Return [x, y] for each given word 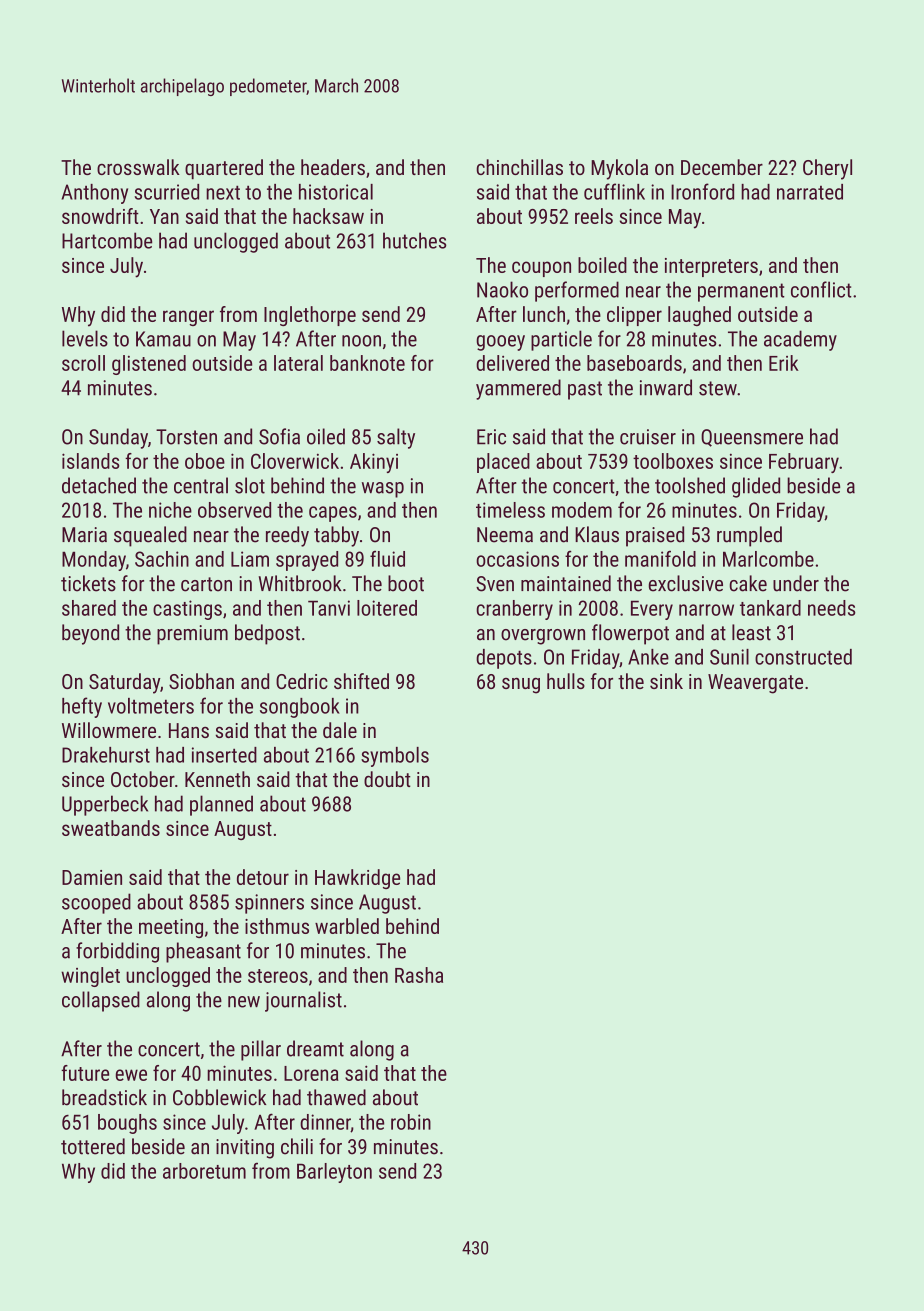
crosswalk [138, 167]
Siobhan [201, 681]
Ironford [702, 191]
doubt [387, 779]
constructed [803, 657]
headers [333, 167]
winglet [90, 977]
